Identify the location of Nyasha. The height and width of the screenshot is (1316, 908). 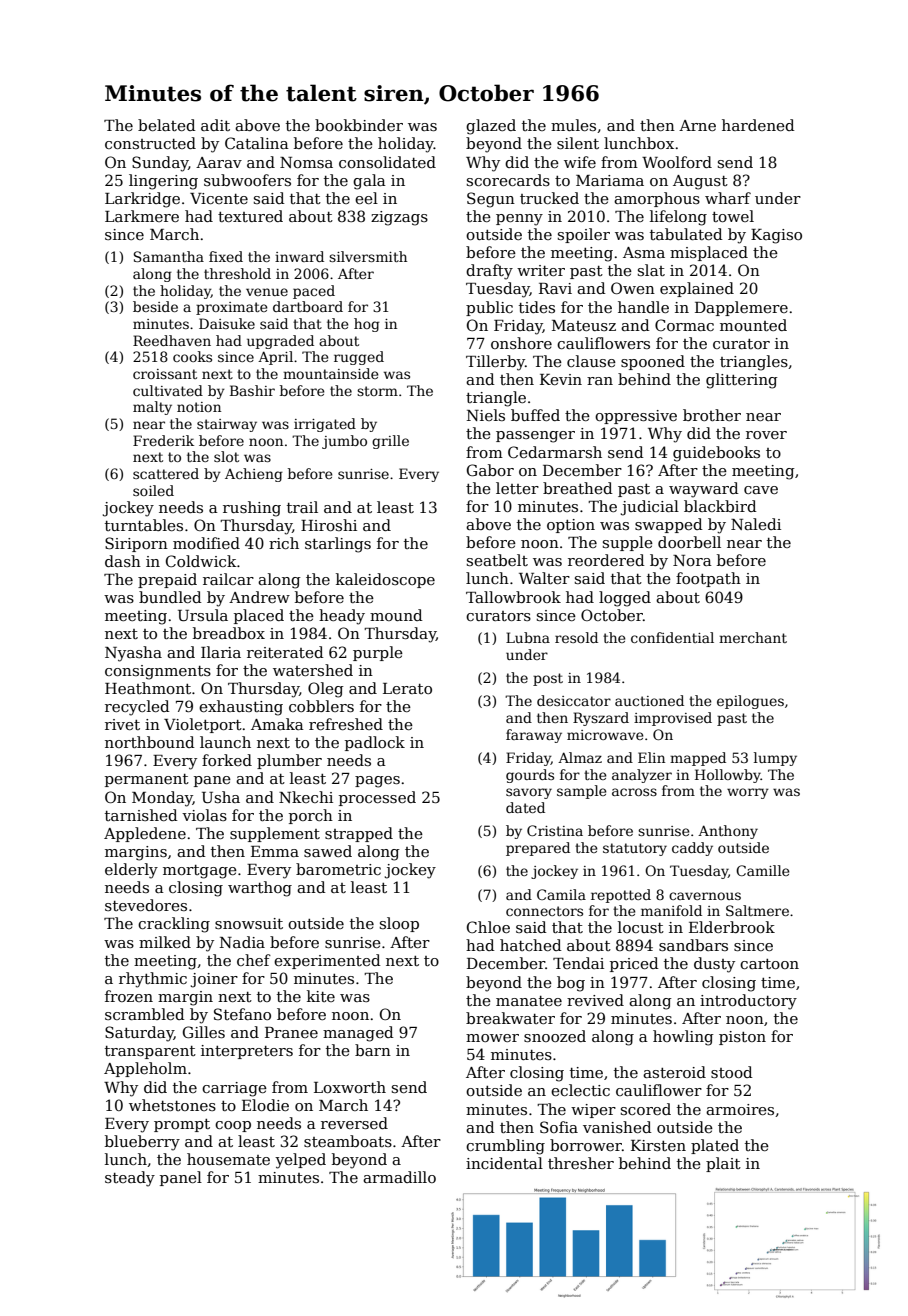
(133, 654).
